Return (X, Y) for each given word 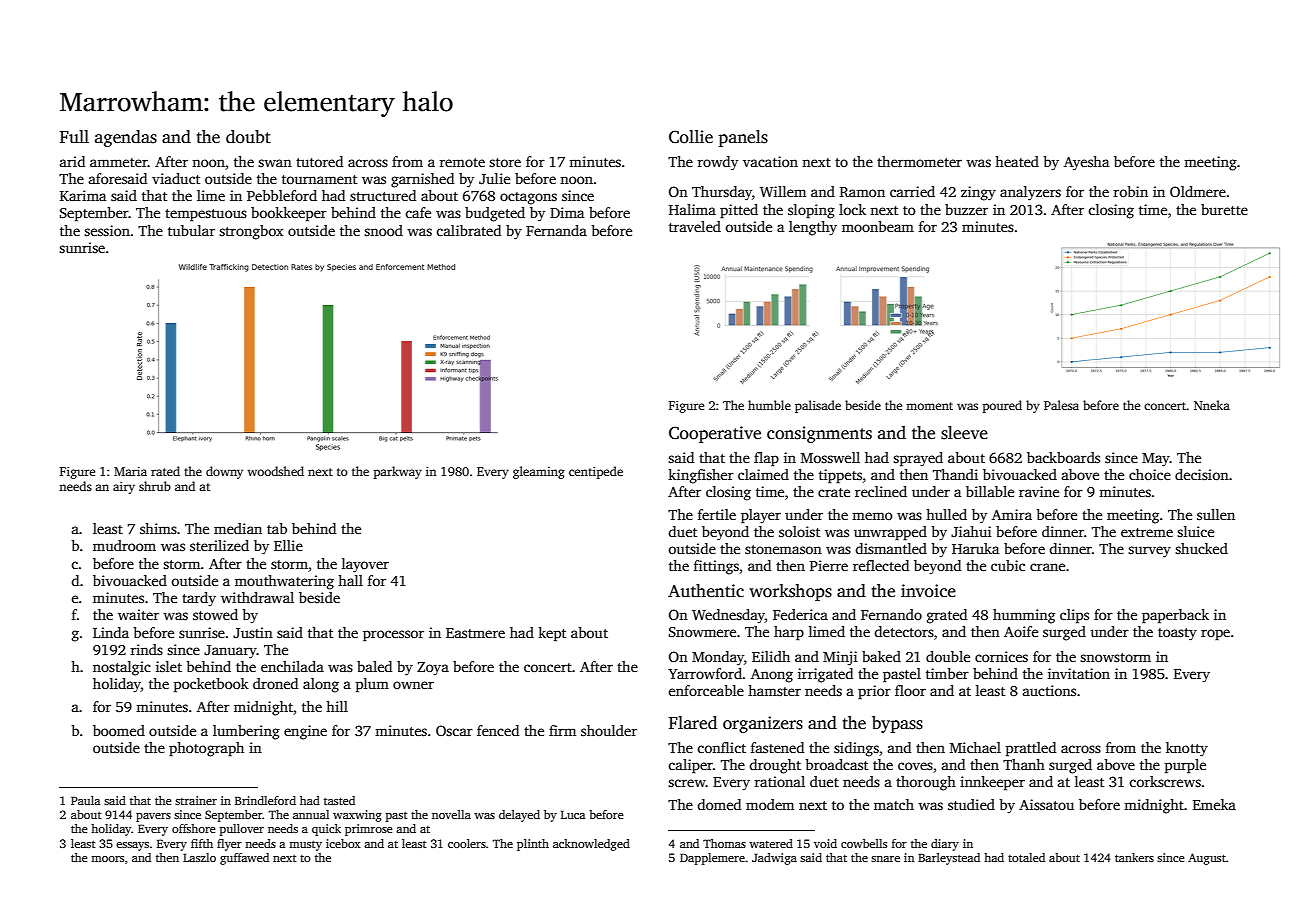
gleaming (539, 472)
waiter (138, 614)
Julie (494, 178)
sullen (1216, 514)
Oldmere (1198, 191)
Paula (85, 800)
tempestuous (206, 215)
